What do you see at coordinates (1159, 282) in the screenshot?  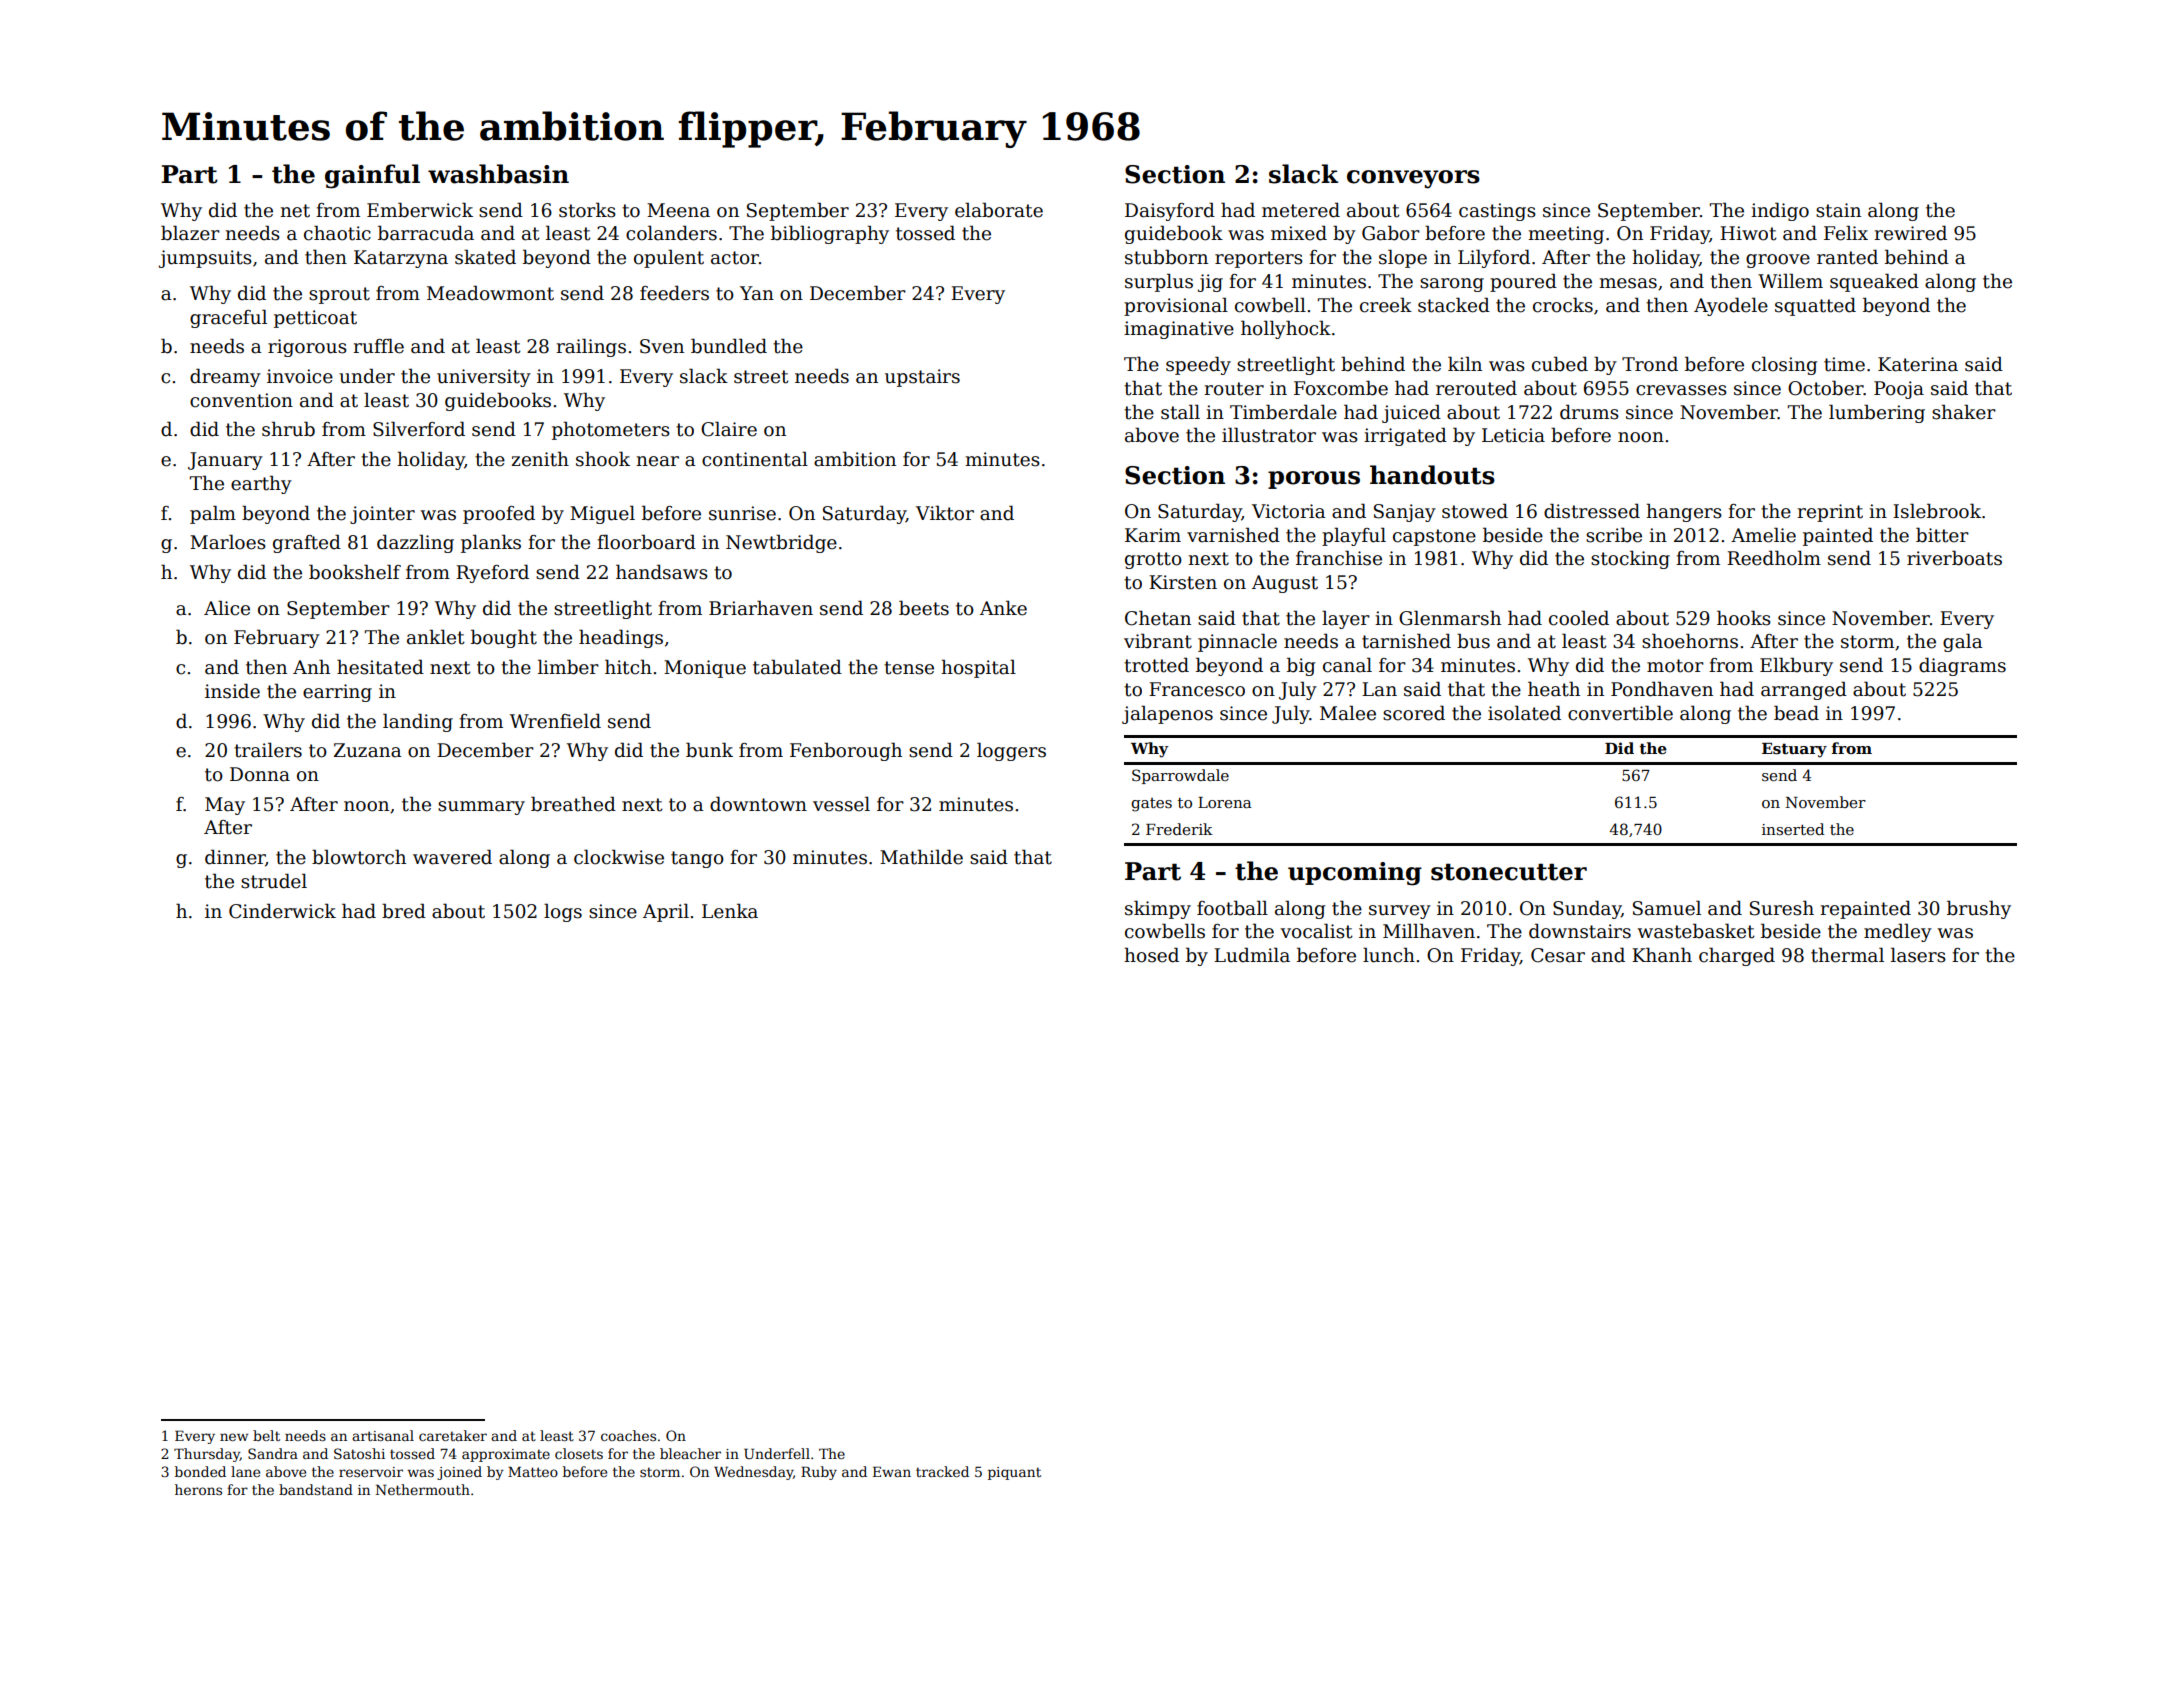 I see `surplus` at bounding box center [1159, 282].
